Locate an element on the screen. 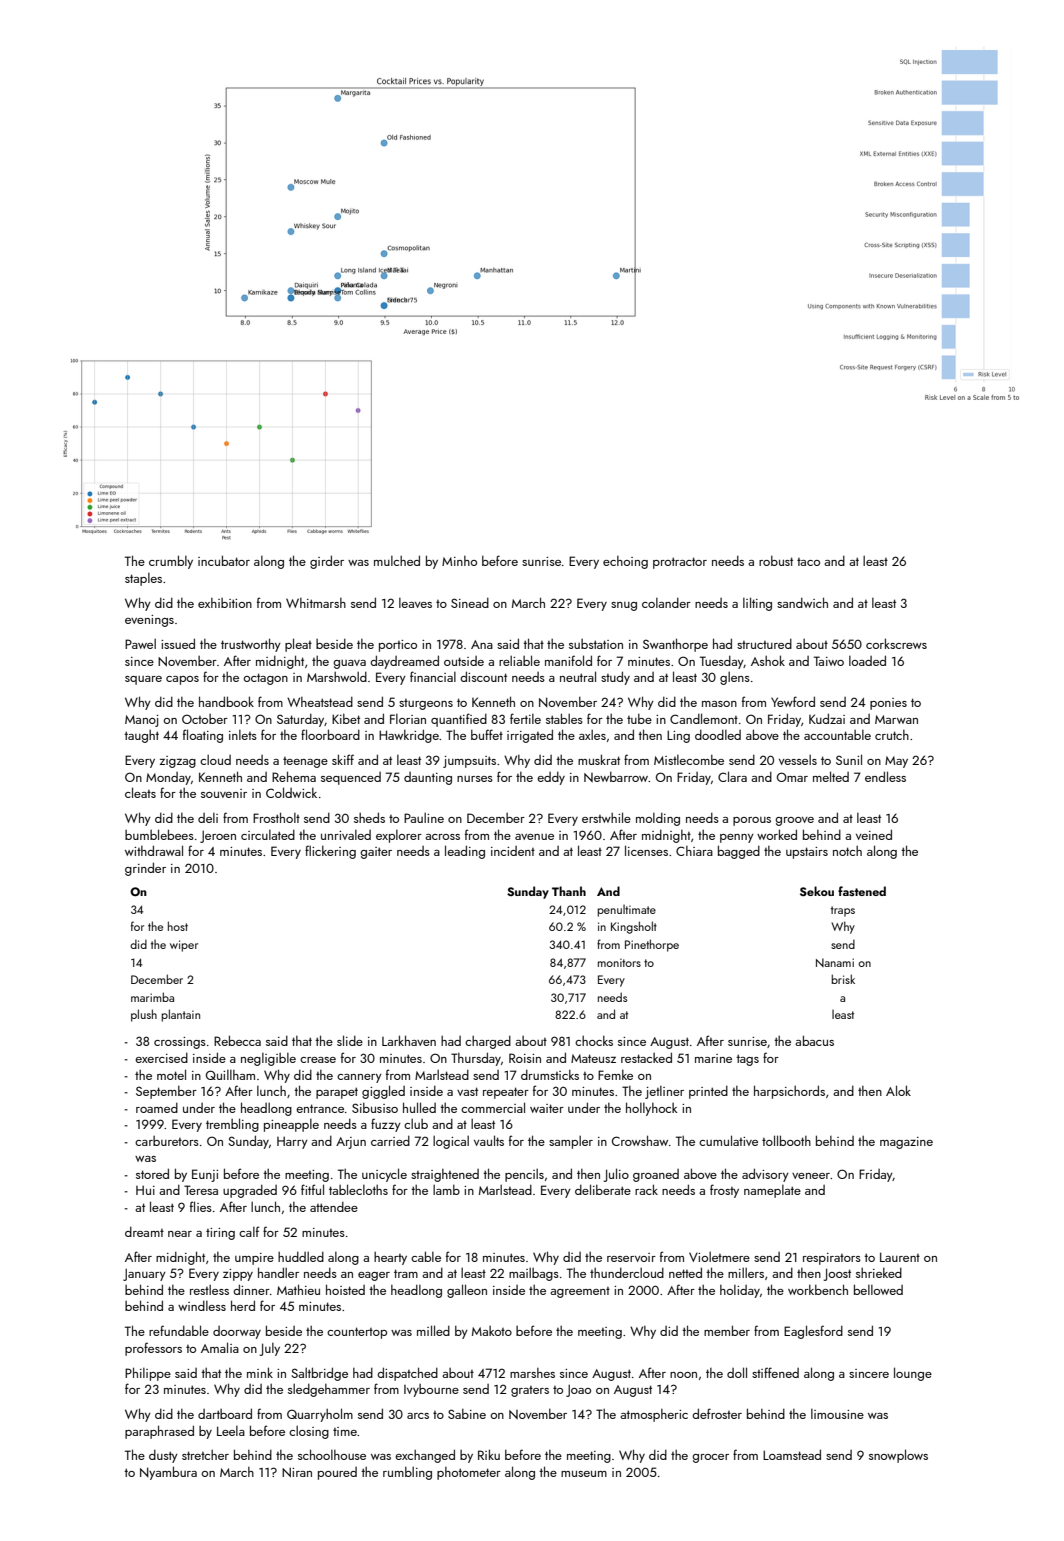 This screenshot has width=1064, height=1541. taco is located at coordinates (808, 562).
